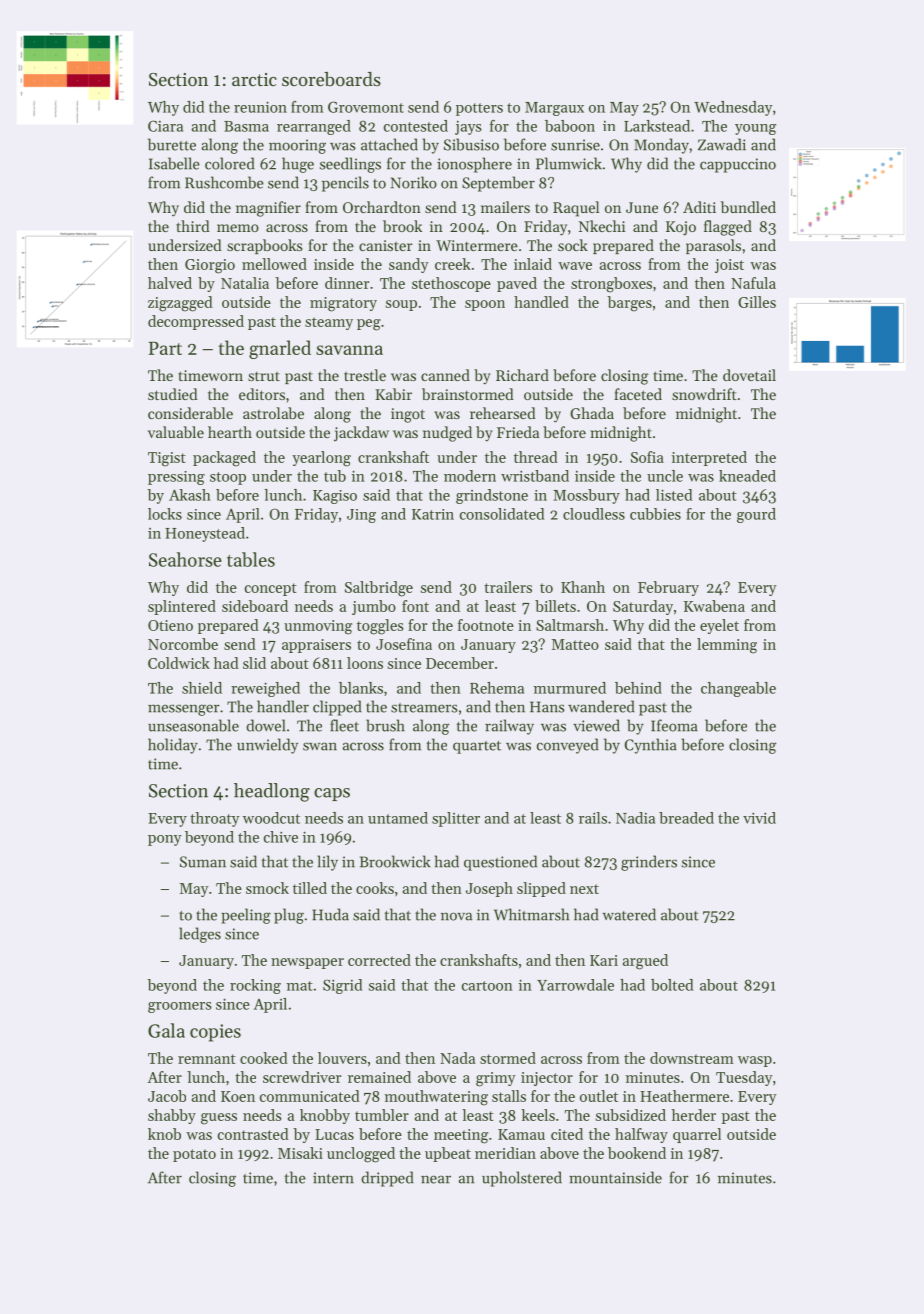 The width and height of the screenshot is (924, 1314). What do you see at coordinates (522, 1179) in the screenshot?
I see `upholstered` at bounding box center [522, 1179].
